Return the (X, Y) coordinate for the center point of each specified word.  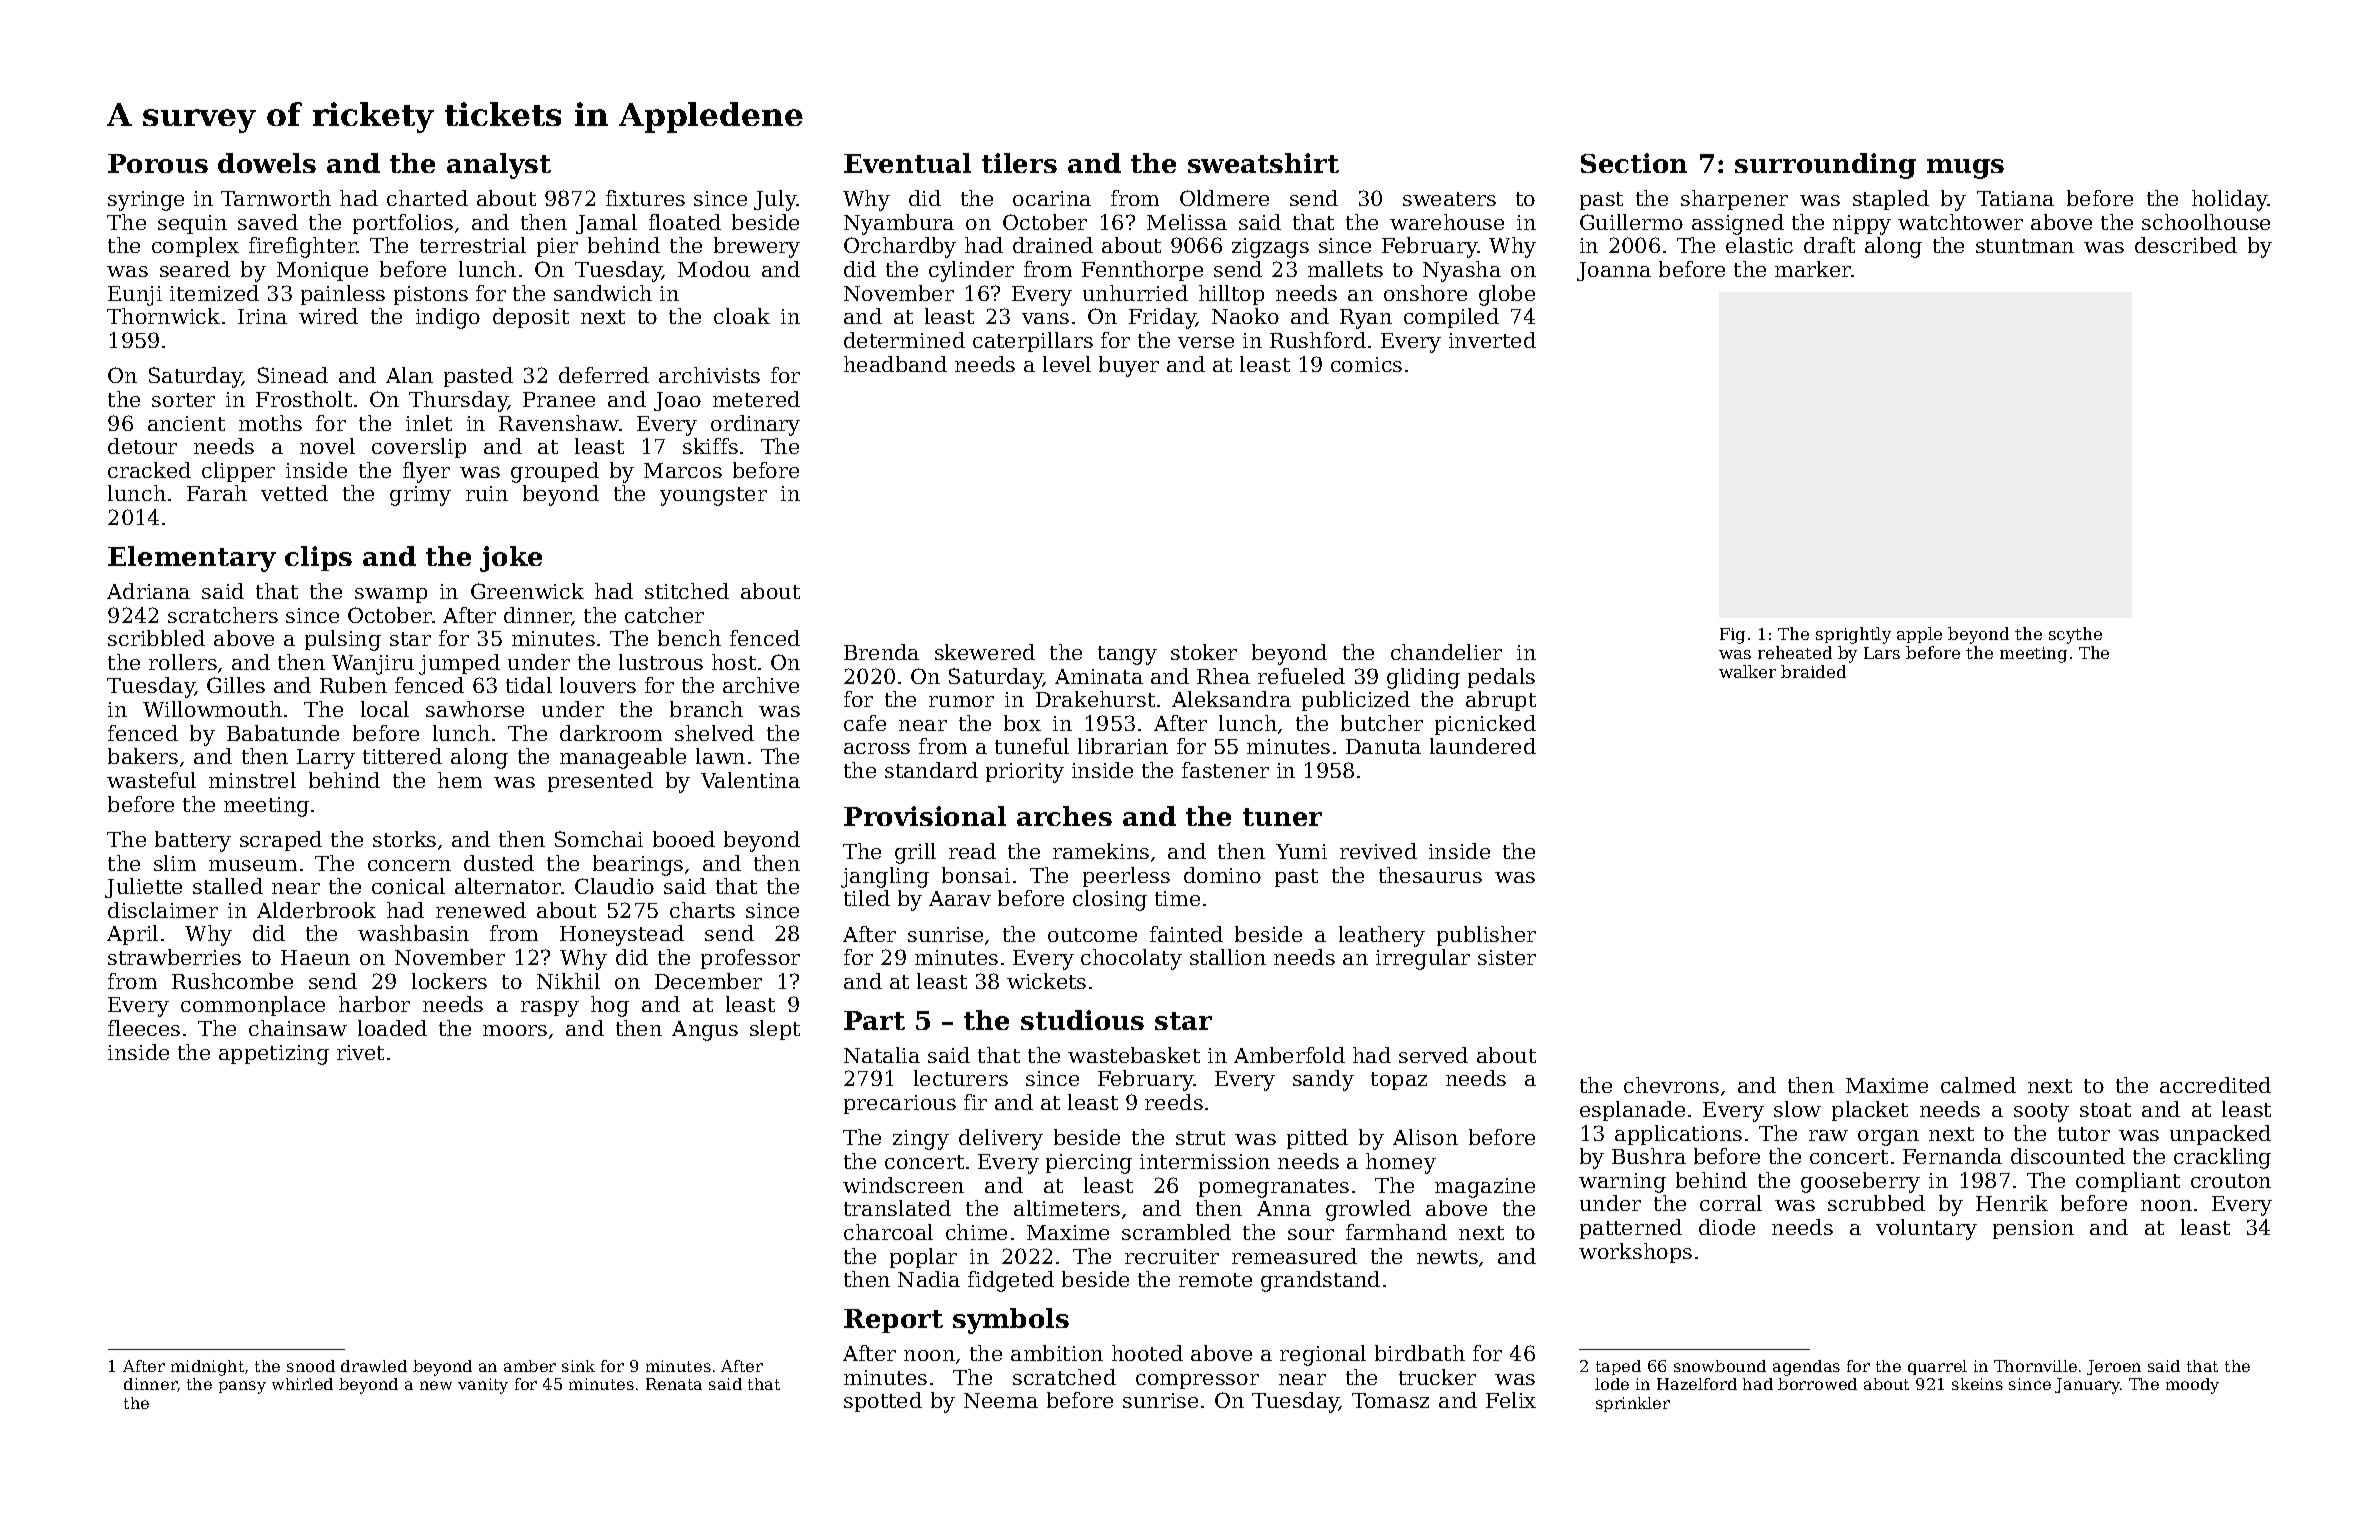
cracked (149, 470)
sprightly (1853, 635)
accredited (2215, 1085)
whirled (302, 1384)
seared (195, 269)
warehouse (1447, 222)
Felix (1511, 1400)
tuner (1282, 817)
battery (193, 841)
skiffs (710, 446)
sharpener (1734, 200)
